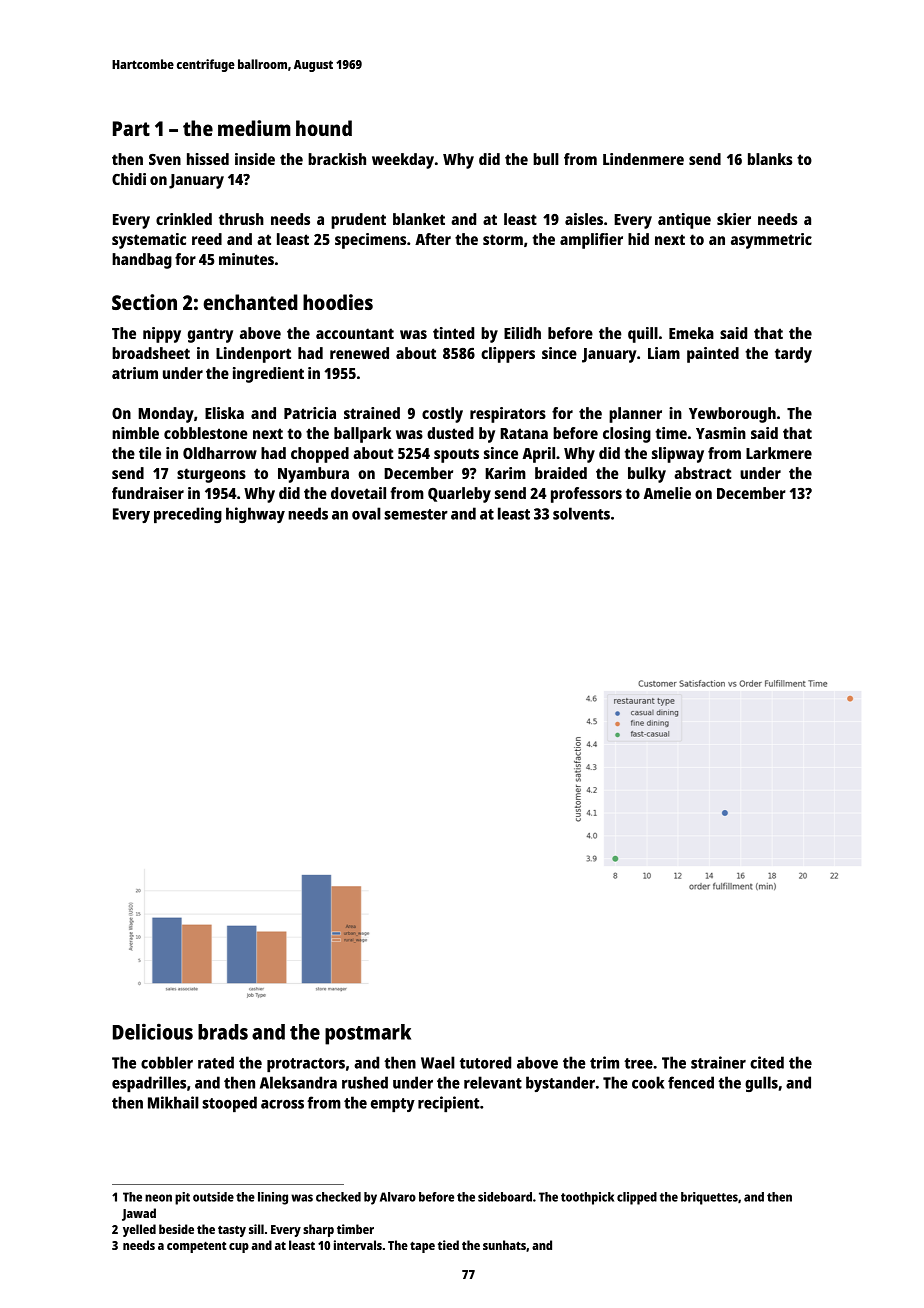 The image size is (924, 1308). Describe the element at coordinates (734, 219) in the screenshot. I see `skier` at that location.
